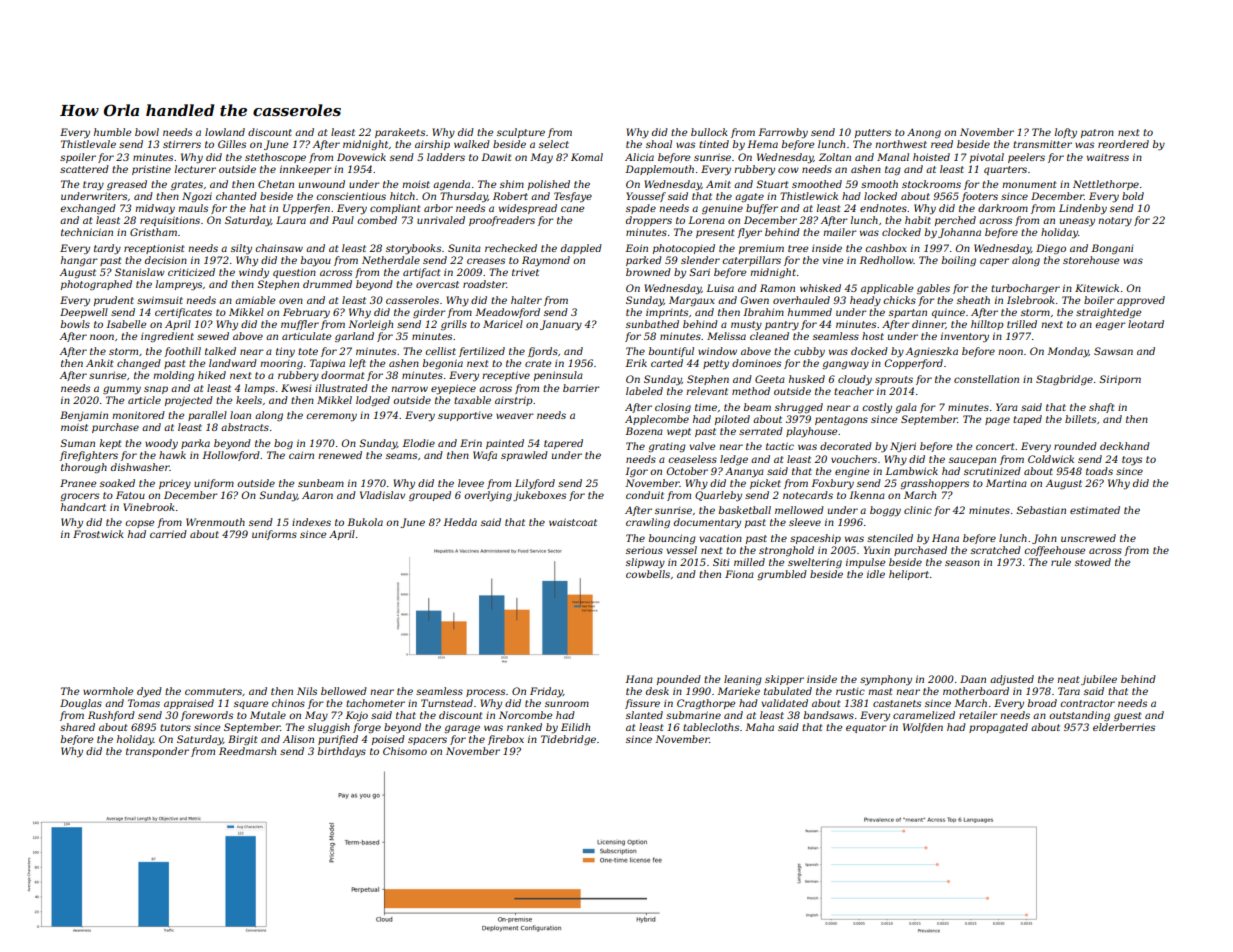 Image resolution: width=1233 pixels, height=952 pixels. What do you see at coordinates (986, 379) in the screenshot?
I see `constellation` at bounding box center [986, 379].
